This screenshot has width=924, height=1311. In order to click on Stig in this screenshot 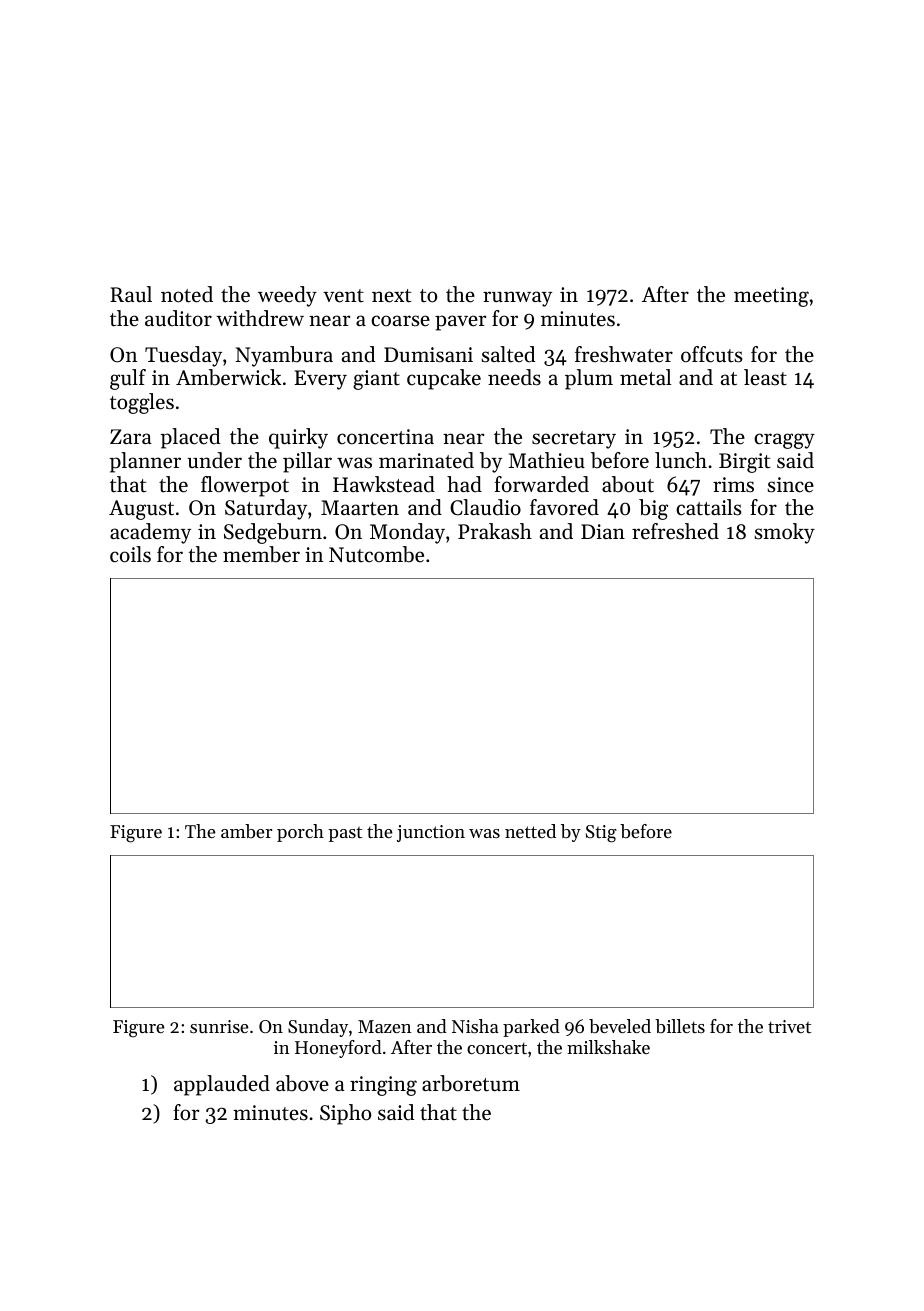, I will do `click(601, 834)`.
